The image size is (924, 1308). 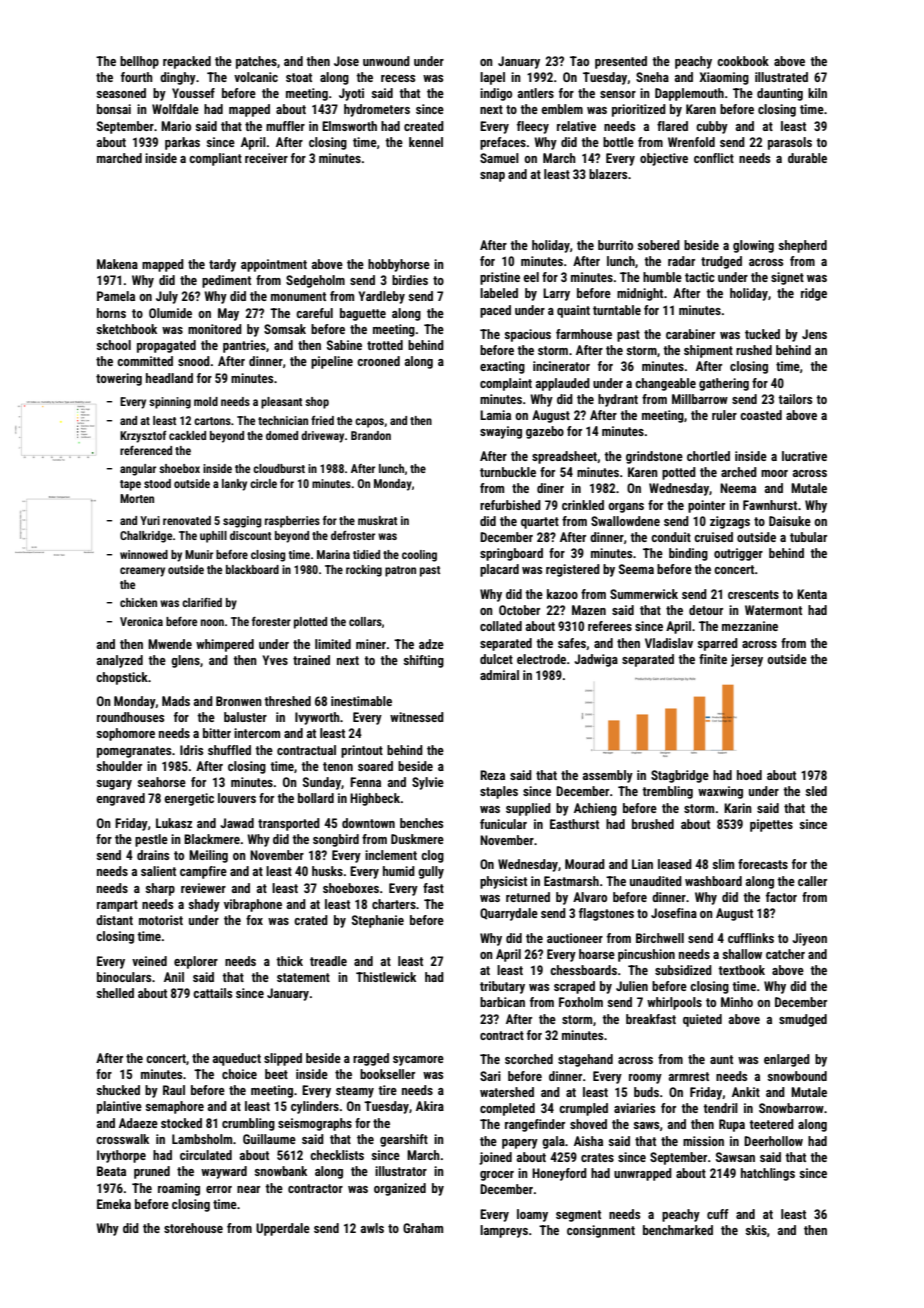 What do you see at coordinates (795, 399) in the screenshot?
I see `tailors` at bounding box center [795, 399].
